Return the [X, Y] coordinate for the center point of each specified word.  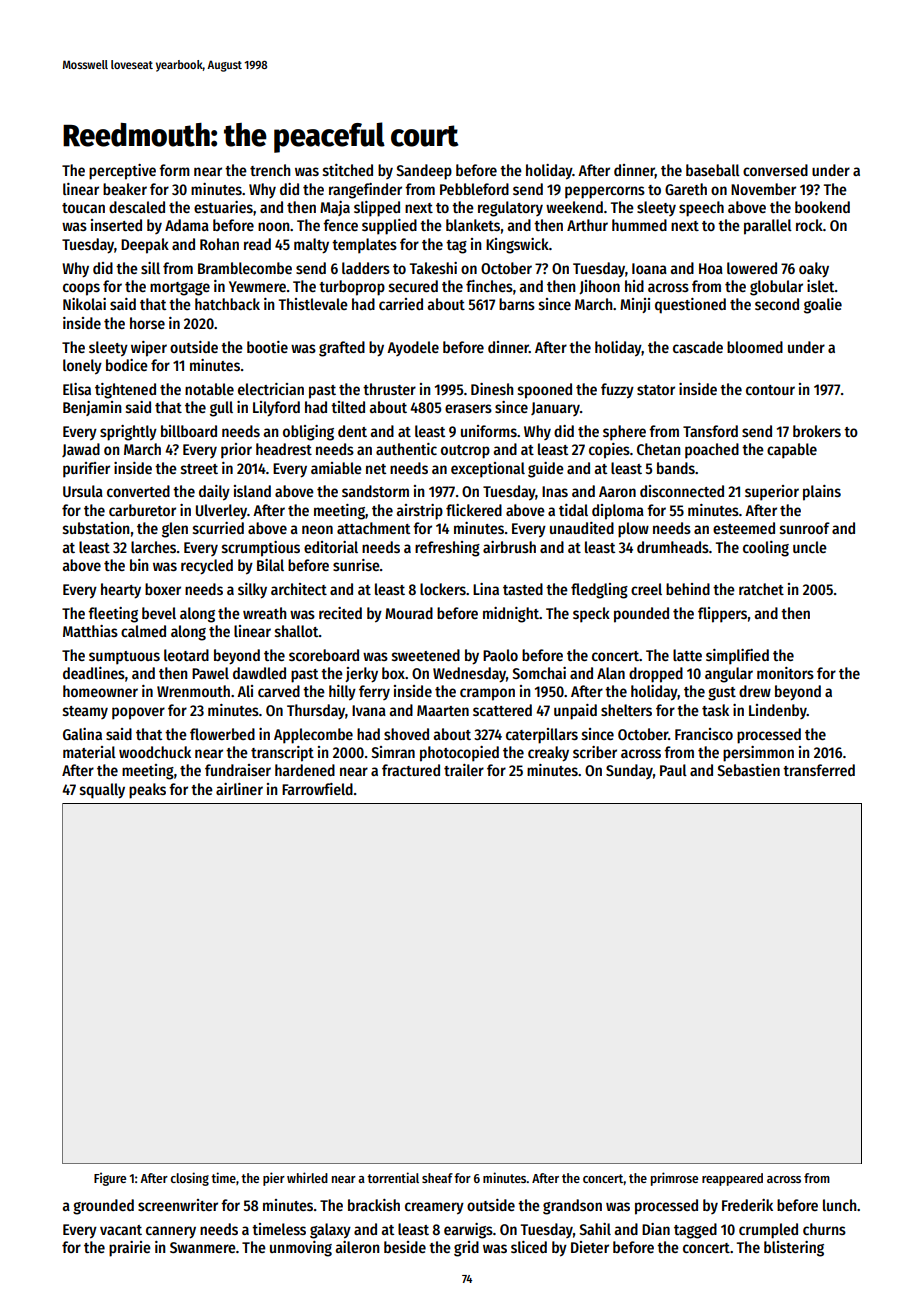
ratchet [761, 589]
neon [317, 529]
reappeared [732, 1179]
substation [96, 528]
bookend [822, 207]
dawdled [259, 673]
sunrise [356, 565]
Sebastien [748, 770]
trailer [464, 770]
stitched [348, 170]
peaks [147, 791]
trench [270, 170]
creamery [434, 1208]
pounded [641, 615]
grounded [103, 1207]
